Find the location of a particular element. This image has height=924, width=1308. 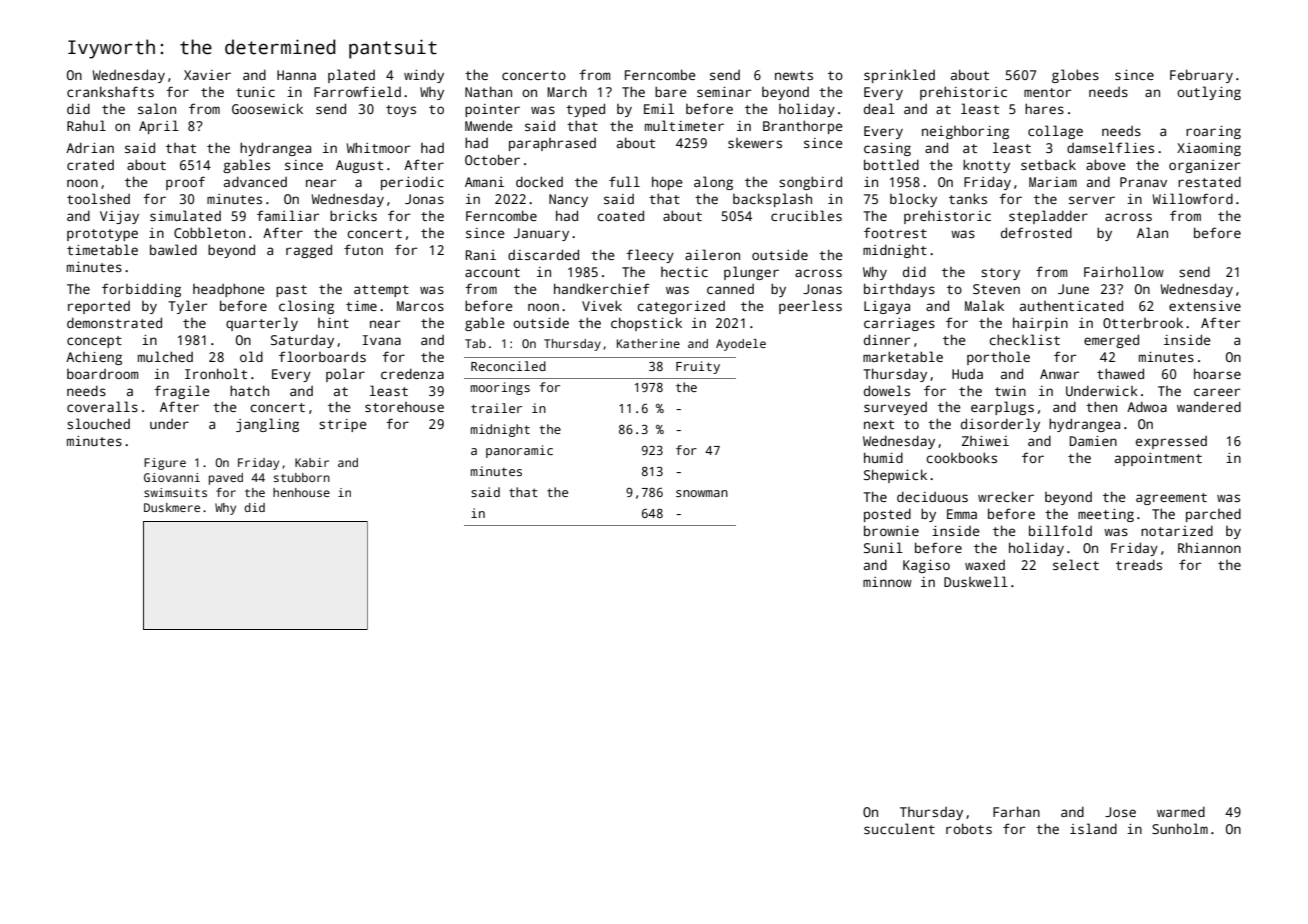

crankshafts is located at coordinates (110, 91).
